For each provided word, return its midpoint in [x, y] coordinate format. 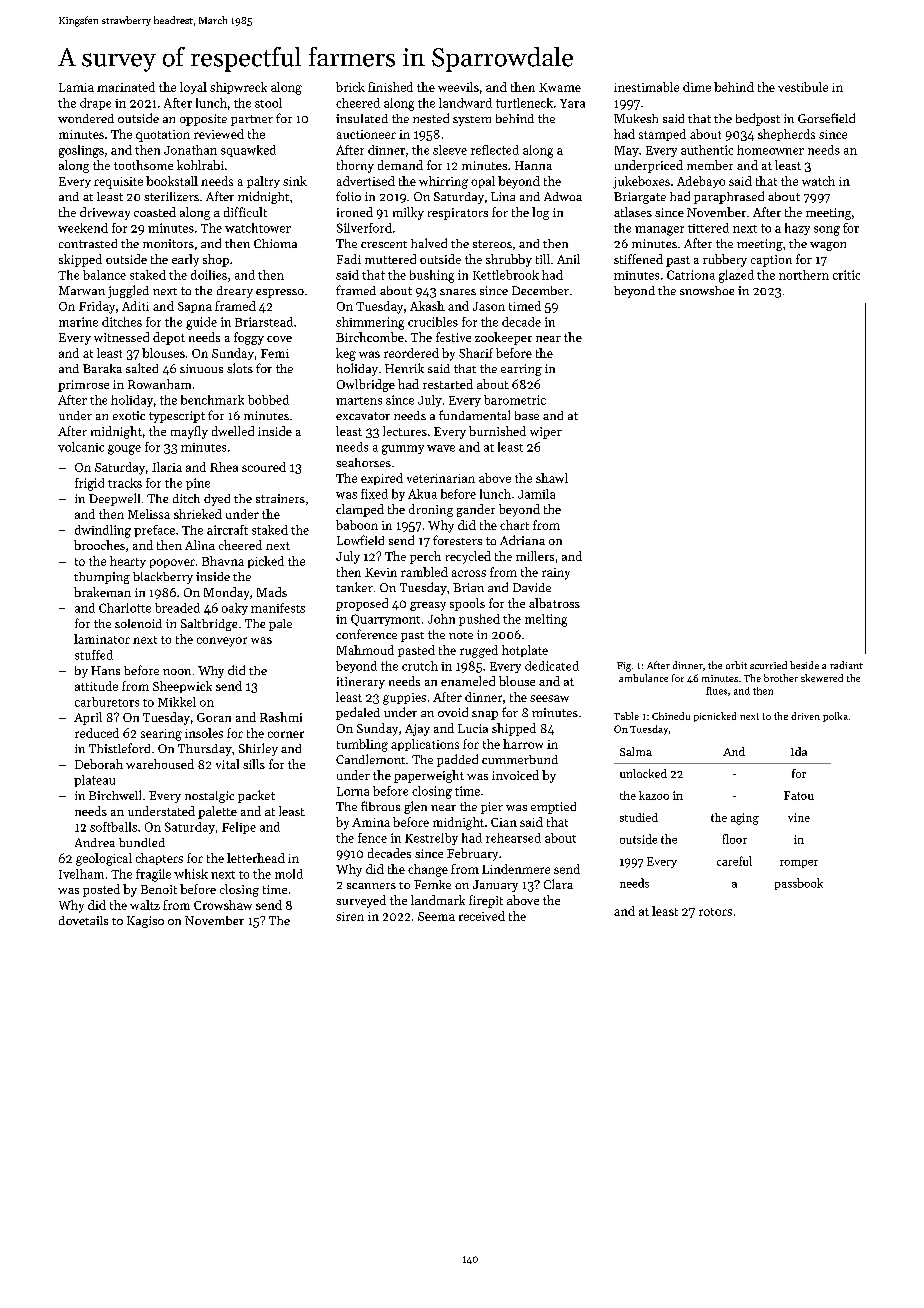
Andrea [95, 842]
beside [804, 665]
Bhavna [223, 561]
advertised [366, 181]
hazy [797, 229]
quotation [163, 136]
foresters [457, 540]
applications [425, 745]
